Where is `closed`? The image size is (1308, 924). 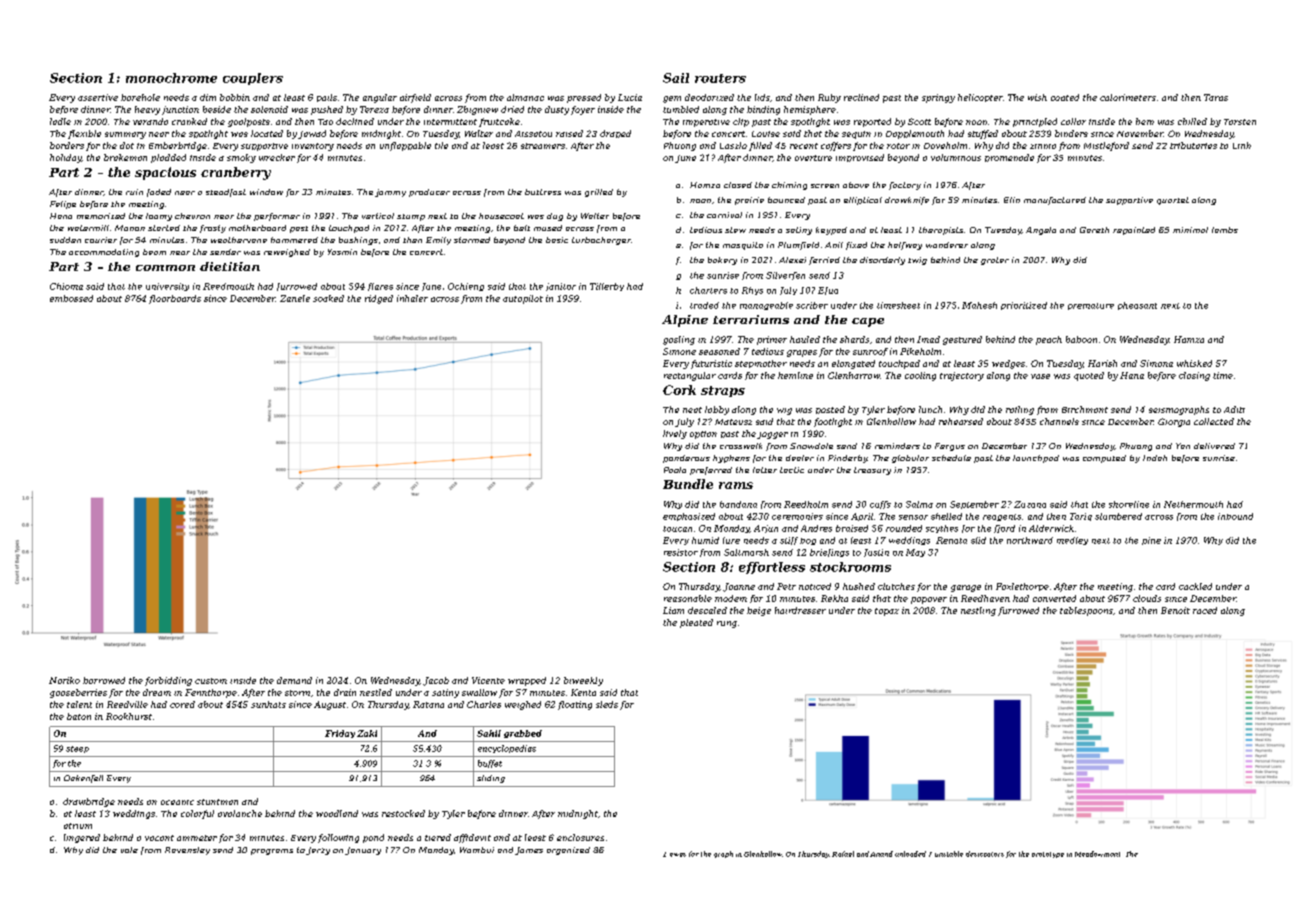
closed is located at coordinates (738, 185).
